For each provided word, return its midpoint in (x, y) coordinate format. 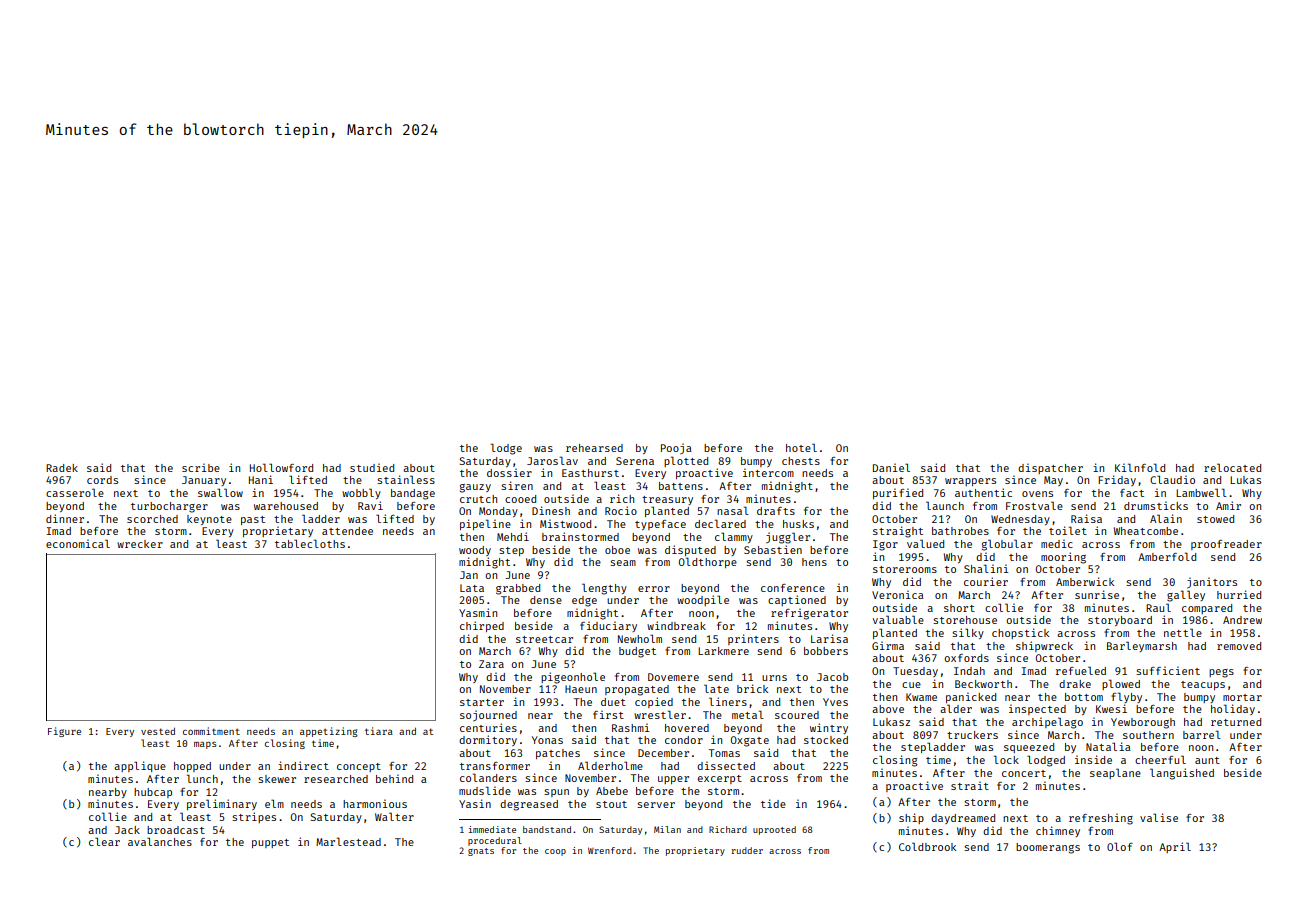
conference (793, 588)
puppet (270, 843)
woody (475, 551)
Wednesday (1020, 520)
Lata (472, 588)
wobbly (361, 493)
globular (1007, 545)
